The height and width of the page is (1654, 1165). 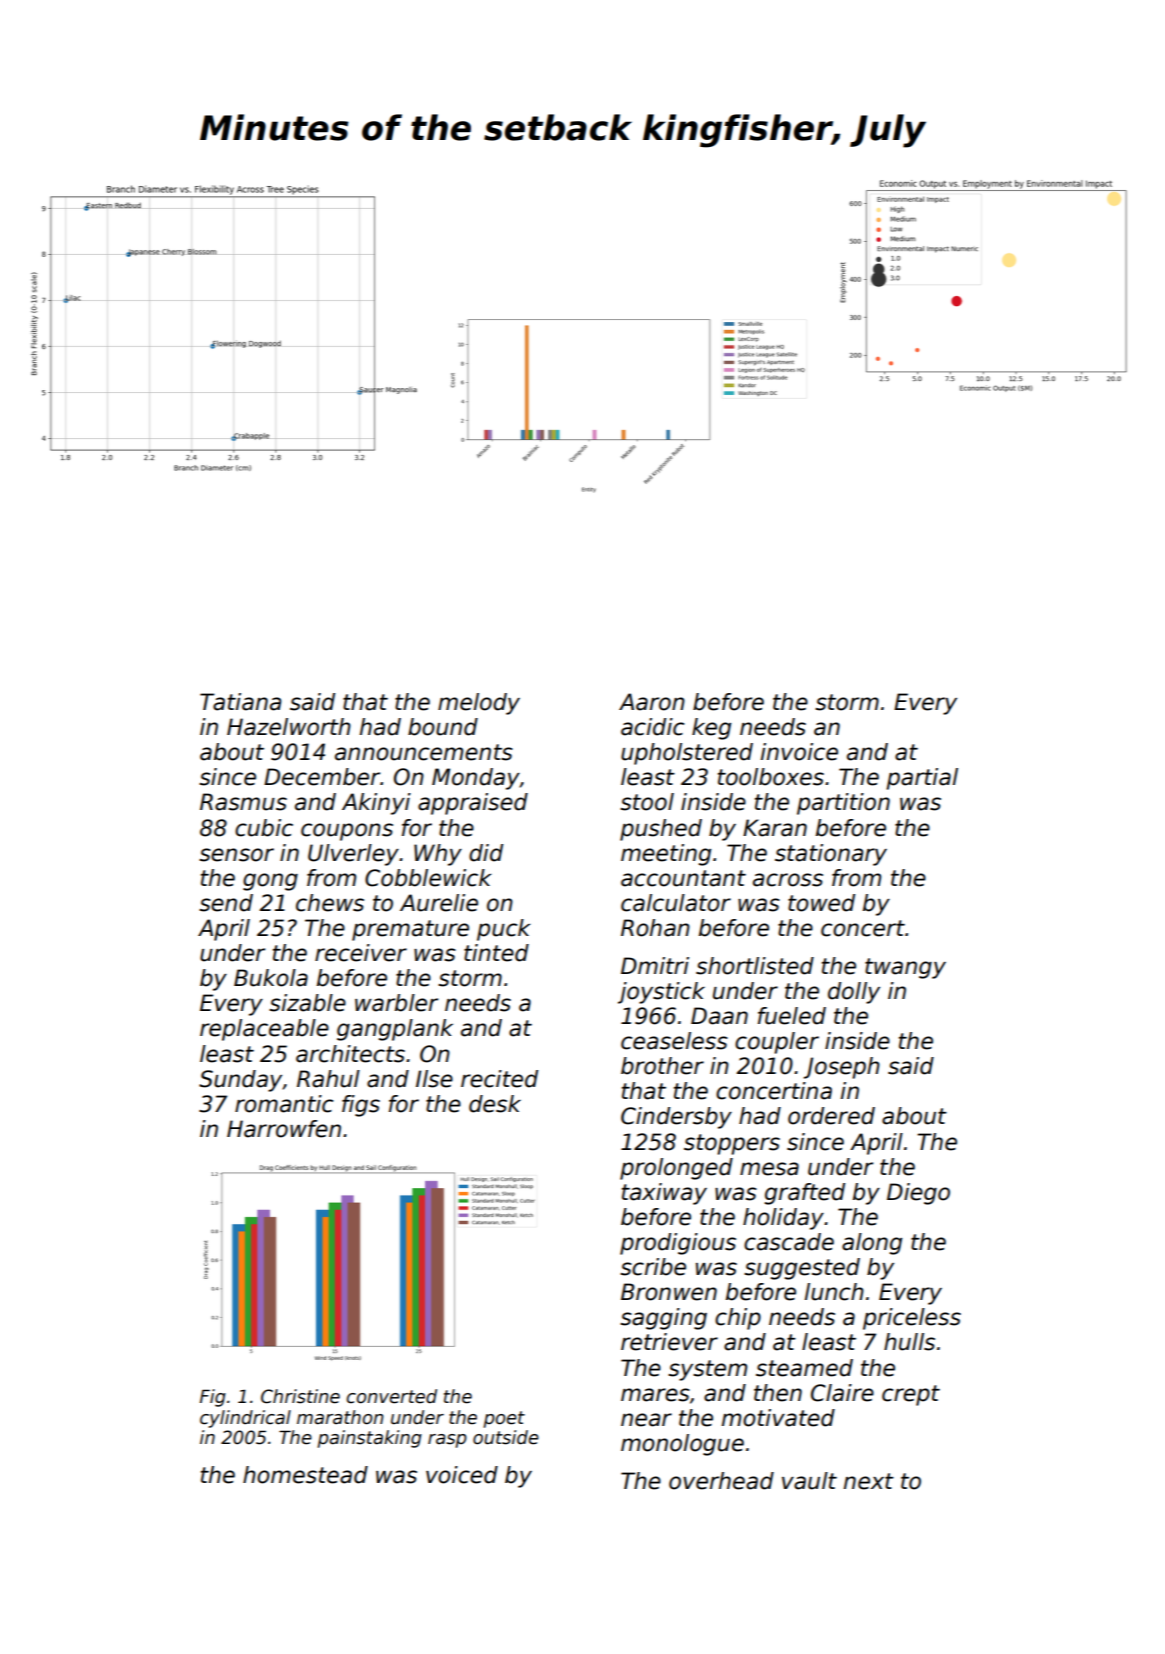 I want to click on poet, so click(x=504, y=1419).
